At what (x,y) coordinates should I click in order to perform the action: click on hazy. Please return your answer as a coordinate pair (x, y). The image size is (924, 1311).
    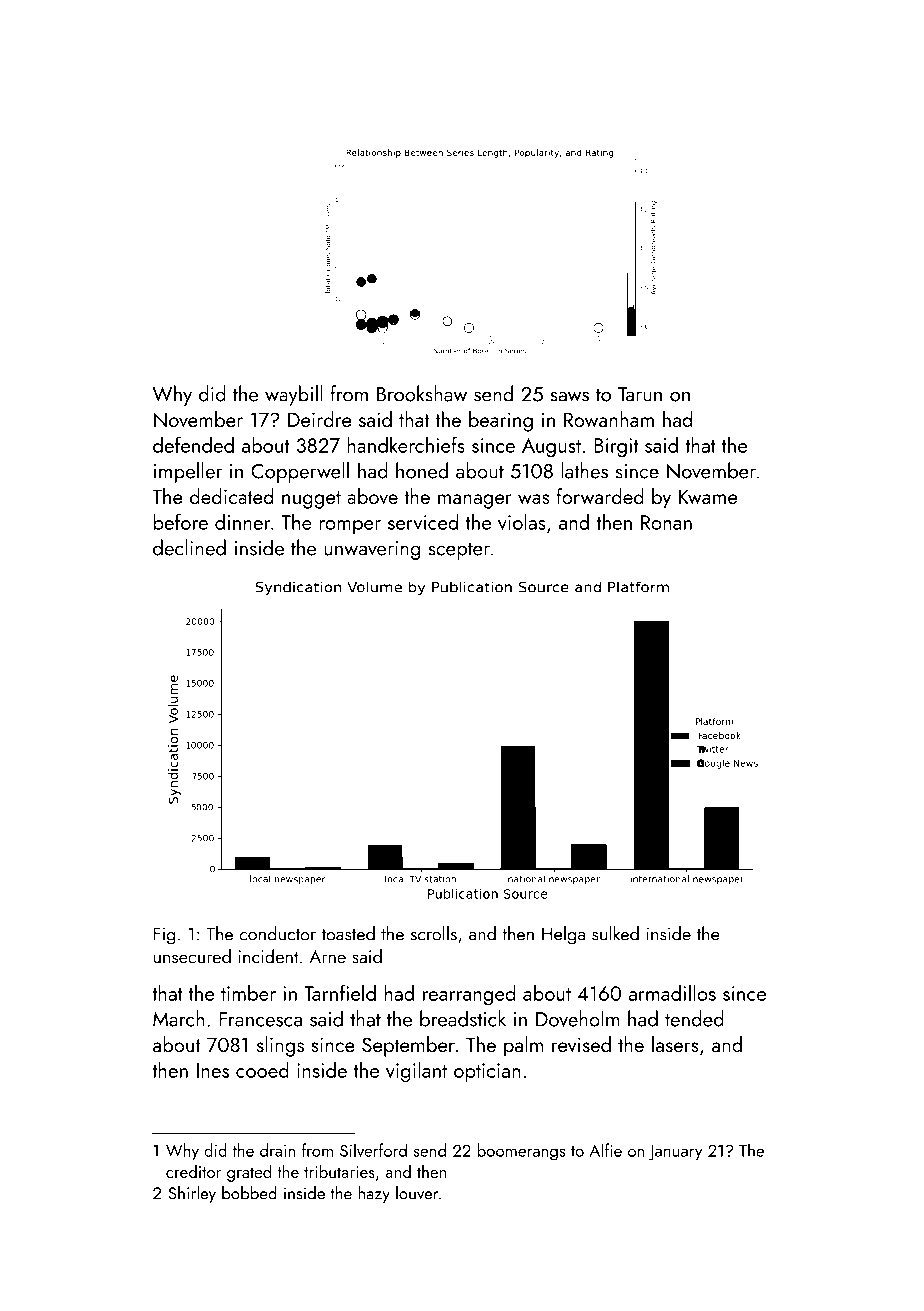
    Looking at the image, I should click on (374, 1194).
